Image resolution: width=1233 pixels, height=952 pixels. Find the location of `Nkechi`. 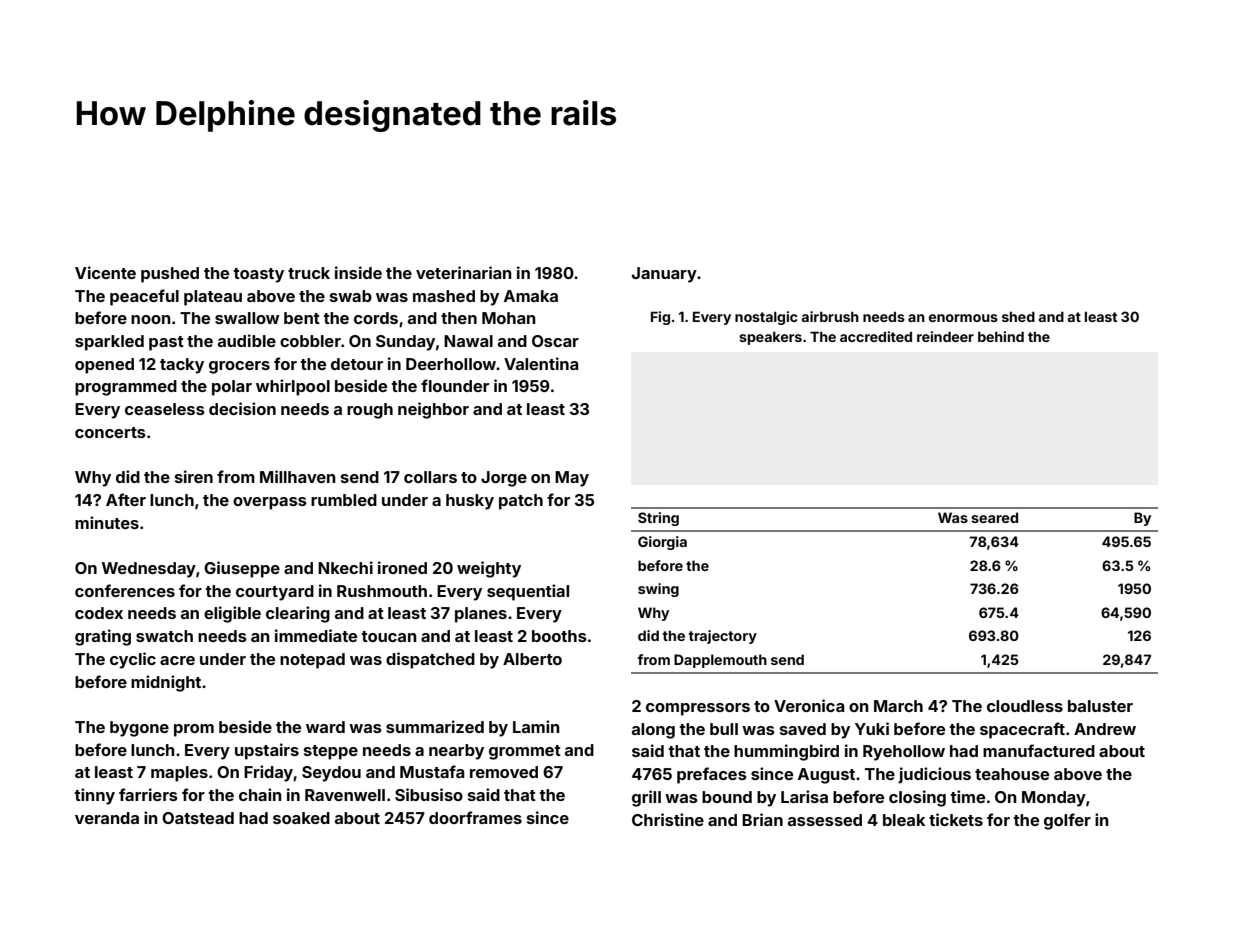

Nkechi is located at coordinates (345, 567).
